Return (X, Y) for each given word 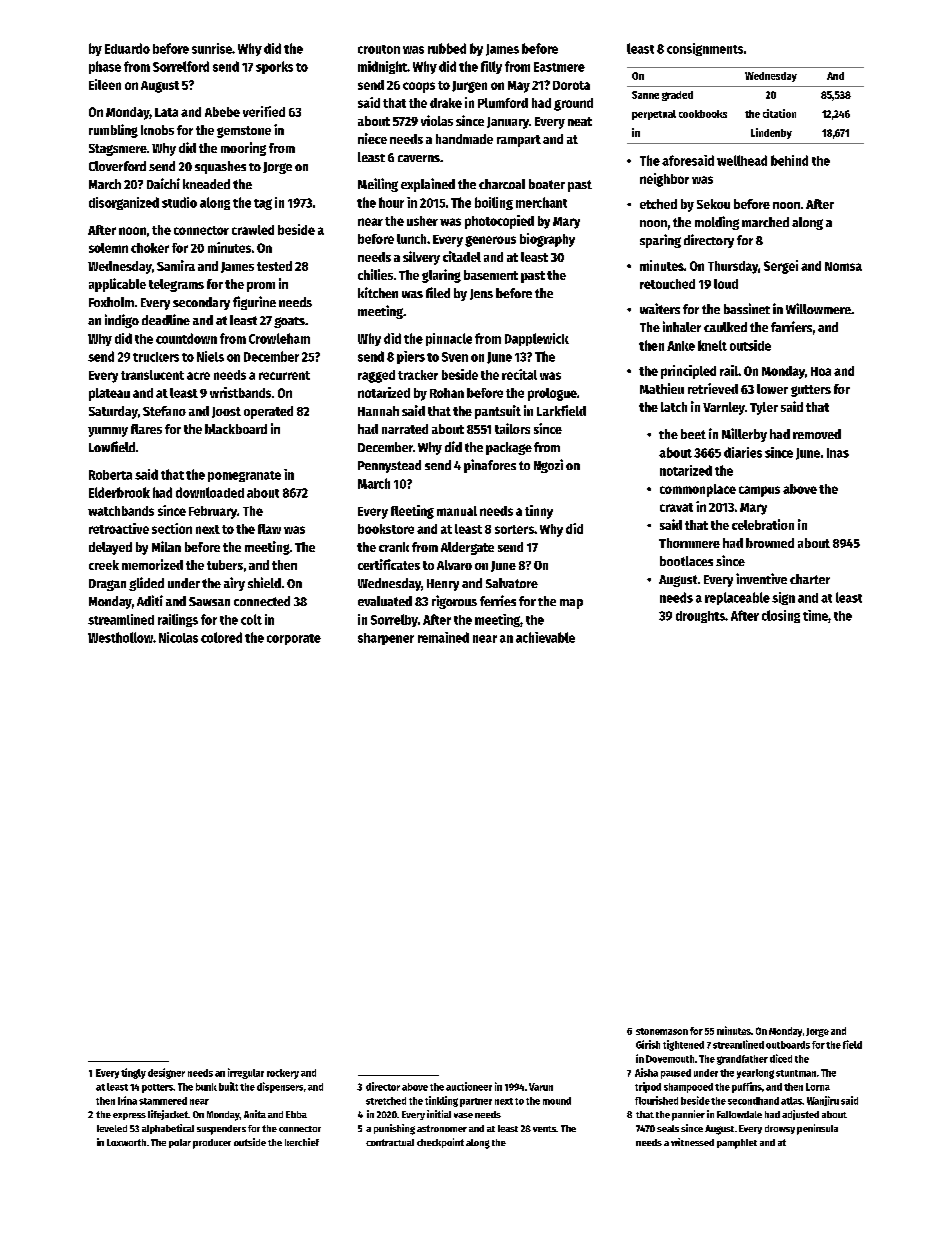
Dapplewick (537, 339)
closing (781, 616)
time (815, 615)
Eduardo (127, 48)
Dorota (571, 85)
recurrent (284, 375)
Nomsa (843, 266)
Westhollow (120, 637)
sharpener (386, 639)
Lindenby (771, 133)
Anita (255, 1114)
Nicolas (178, 637)
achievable (545, 637)
